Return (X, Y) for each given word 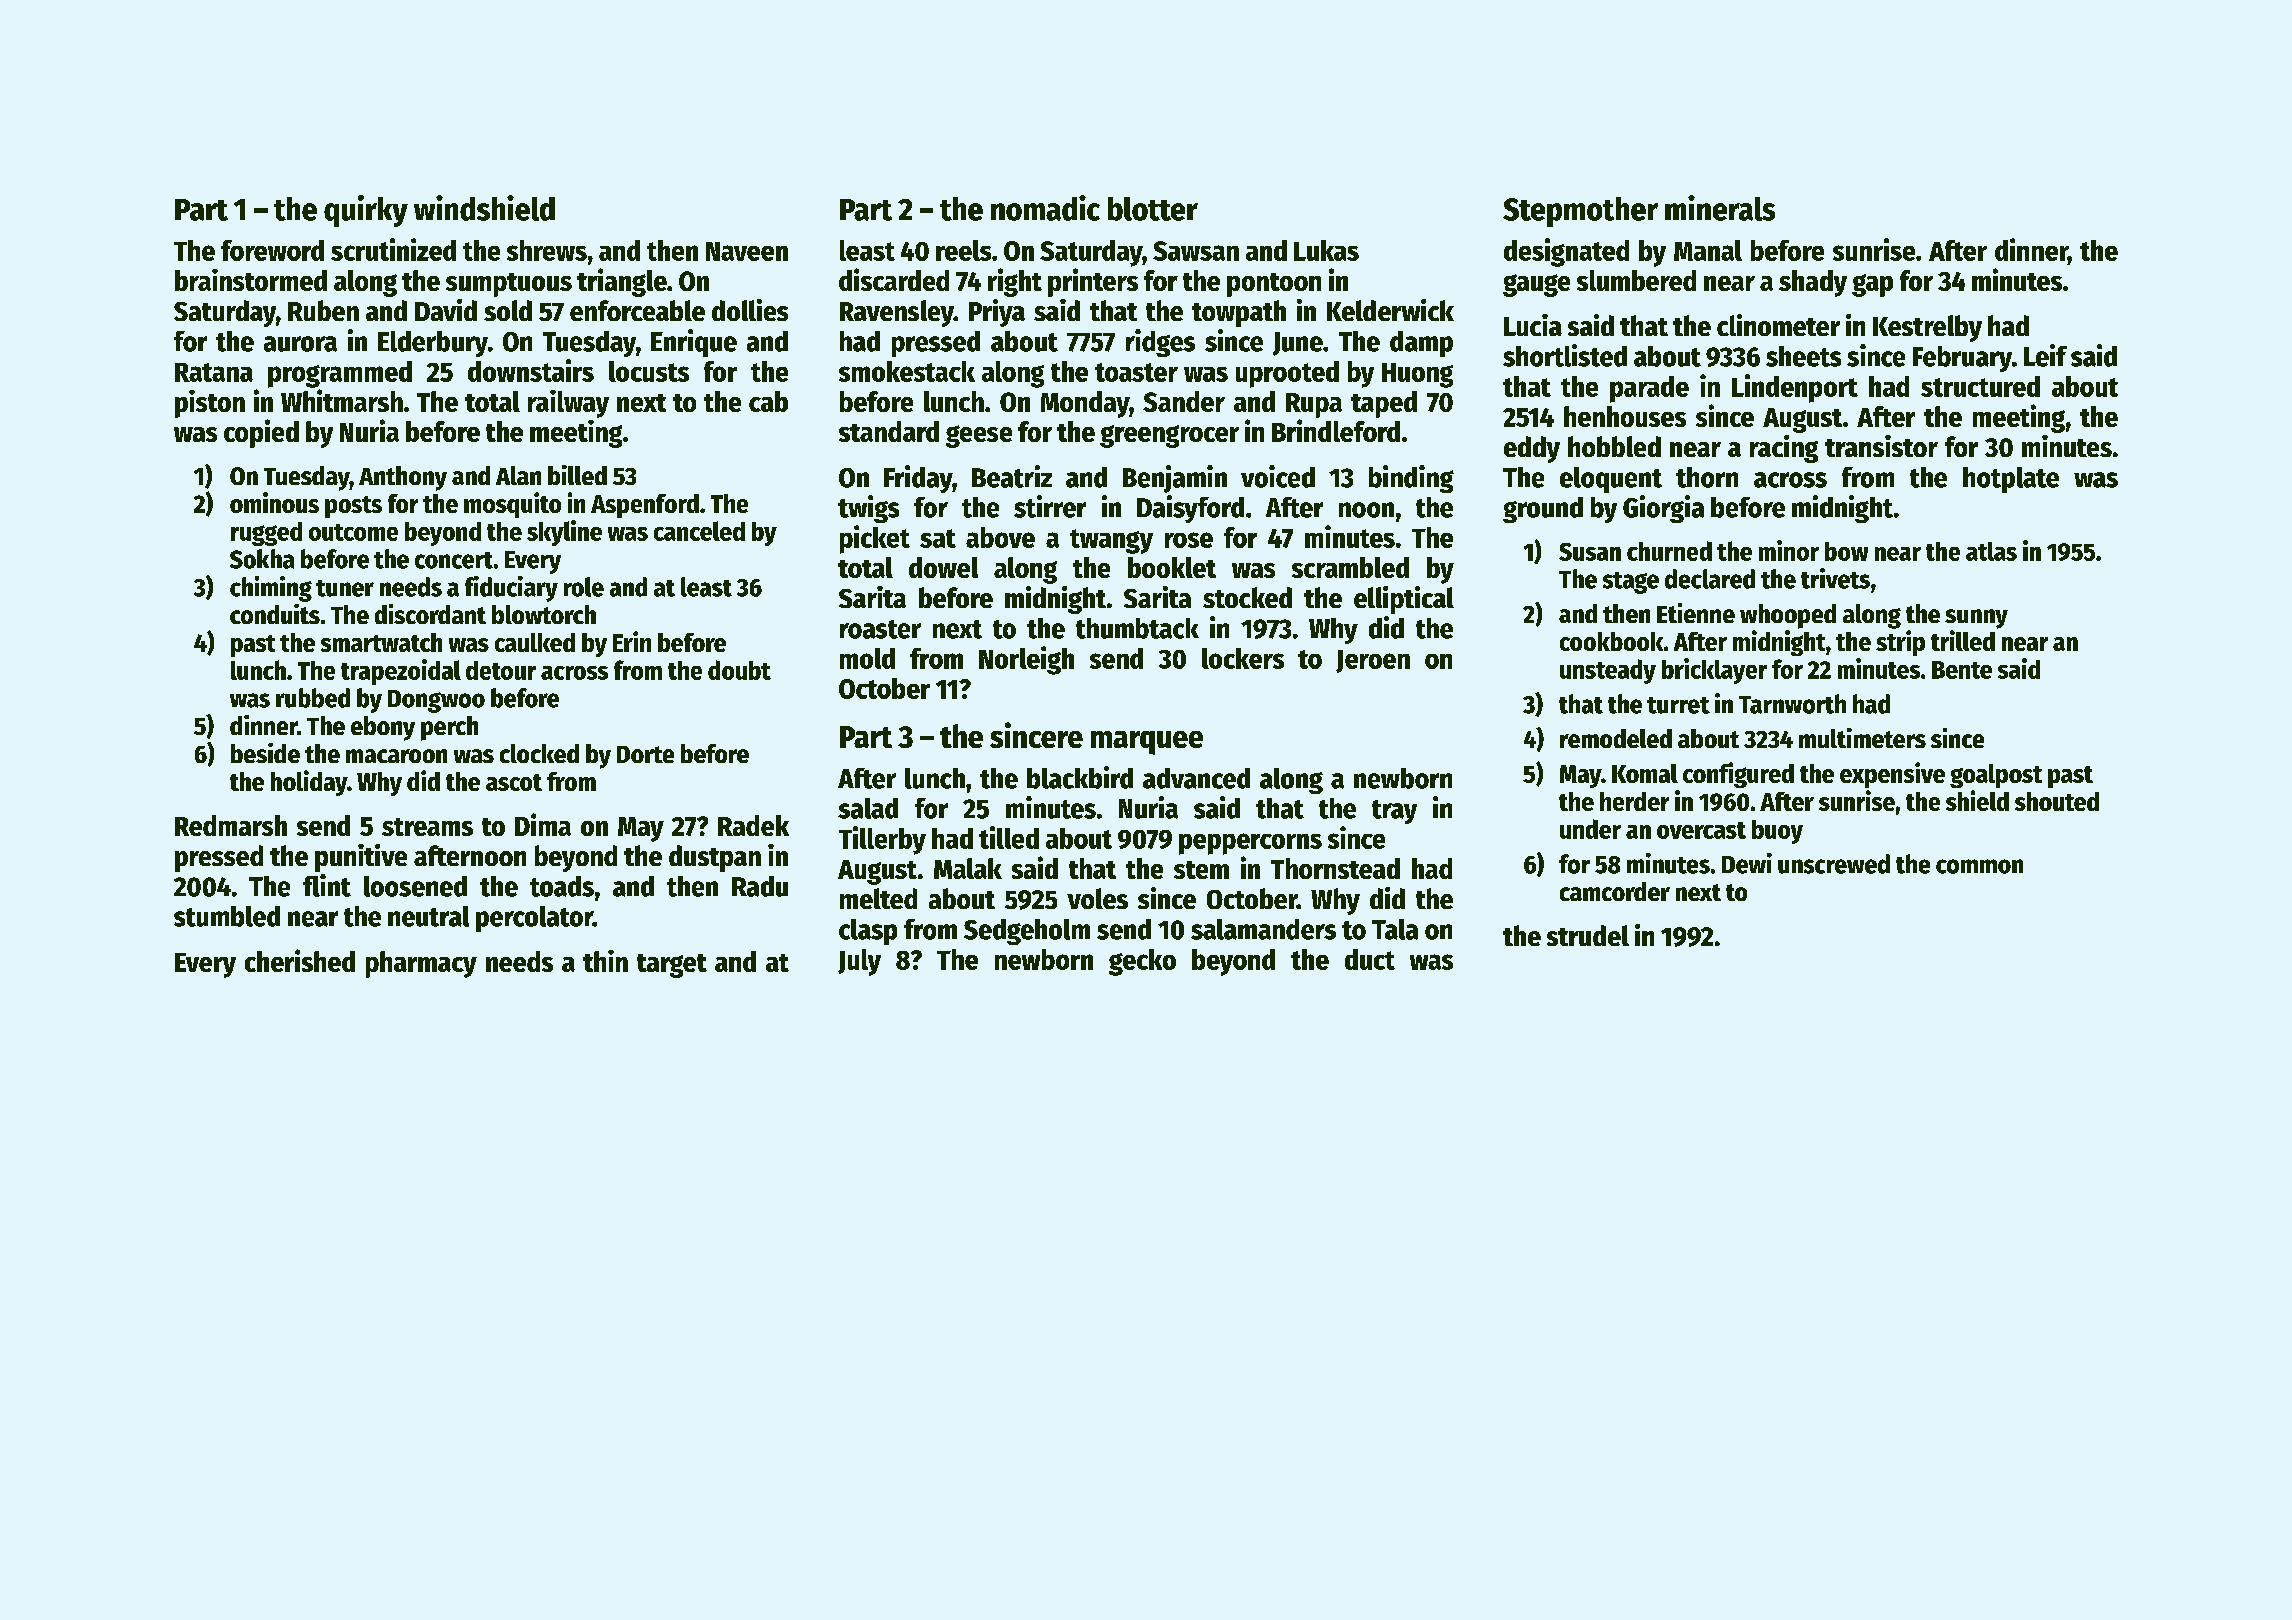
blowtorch (544, 614)
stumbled (227, 916)
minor (1789, 550)
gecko (1142, 962)
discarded (894, 279)
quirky (366, 211)
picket (875, 539)
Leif (2045, 355)
